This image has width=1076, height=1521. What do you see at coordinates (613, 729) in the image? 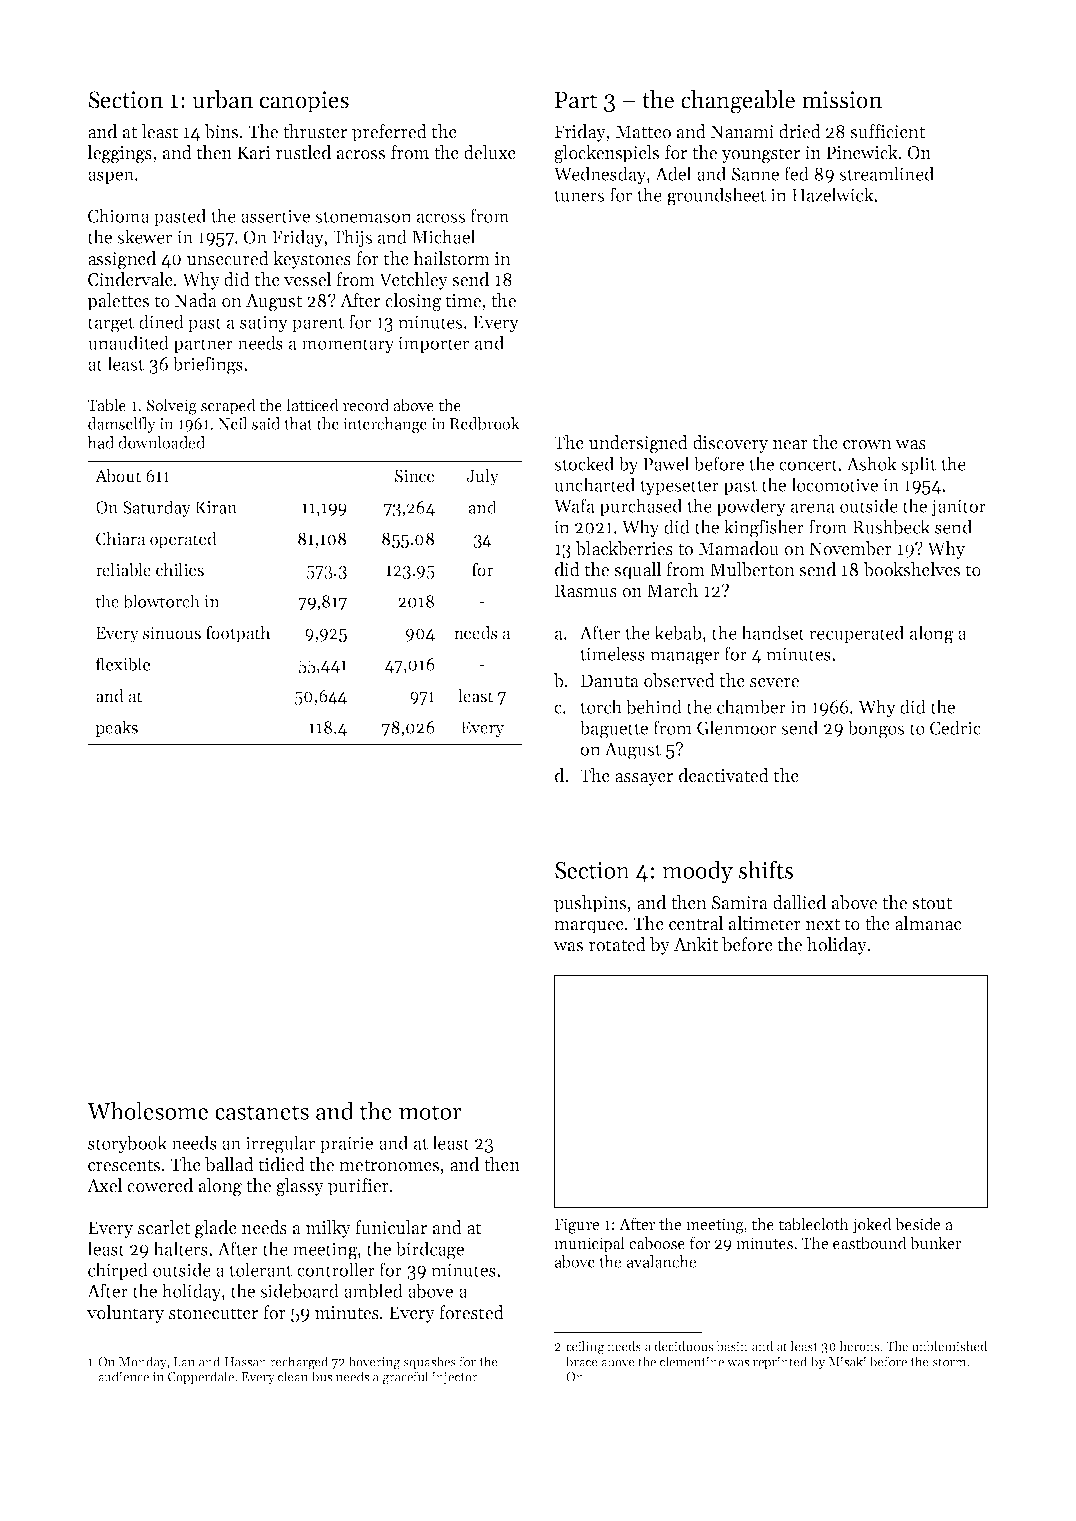
I see `baguette` at bounding box center [613, 729].
